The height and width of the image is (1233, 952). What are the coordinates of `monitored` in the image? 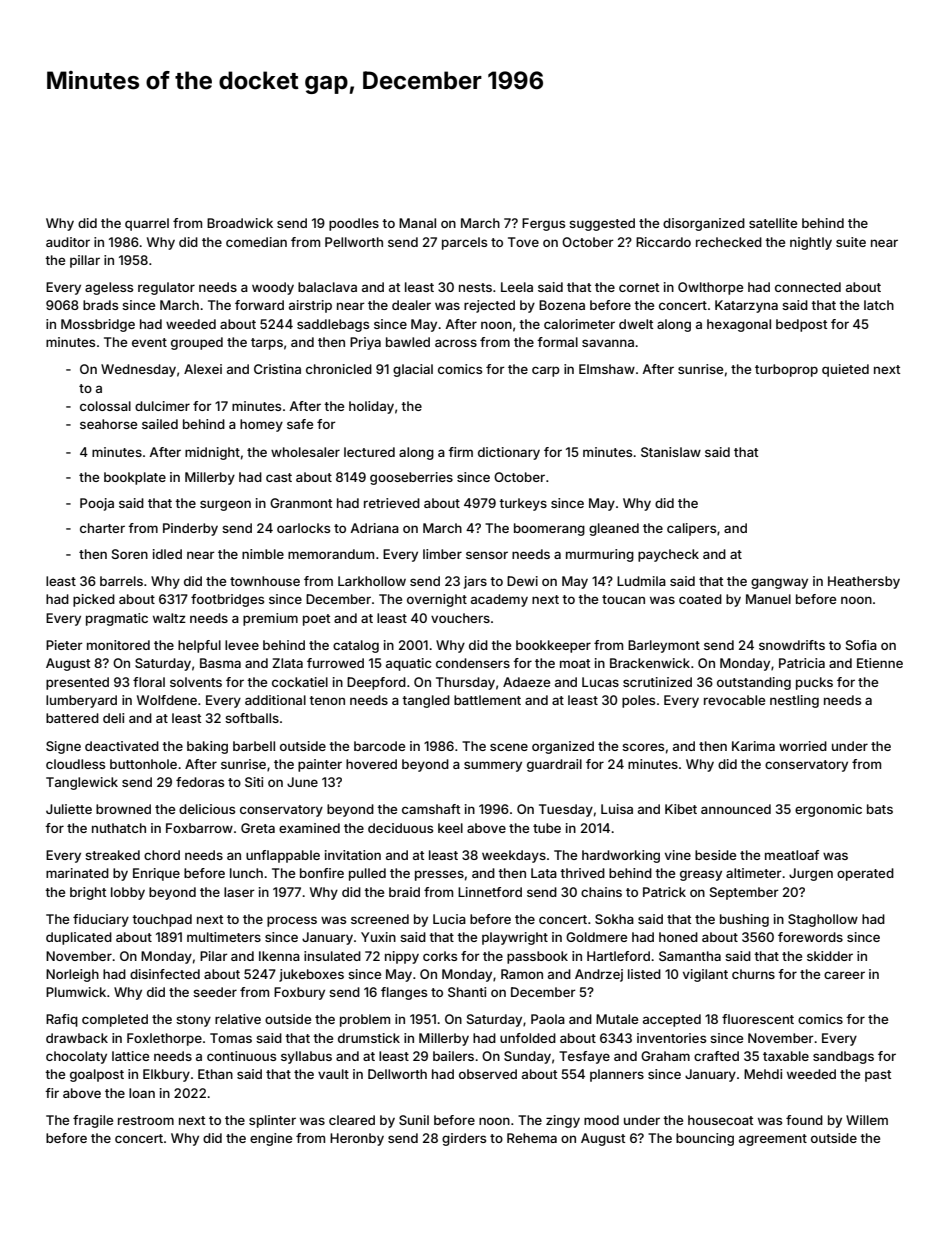 It's located at (118, 645).
